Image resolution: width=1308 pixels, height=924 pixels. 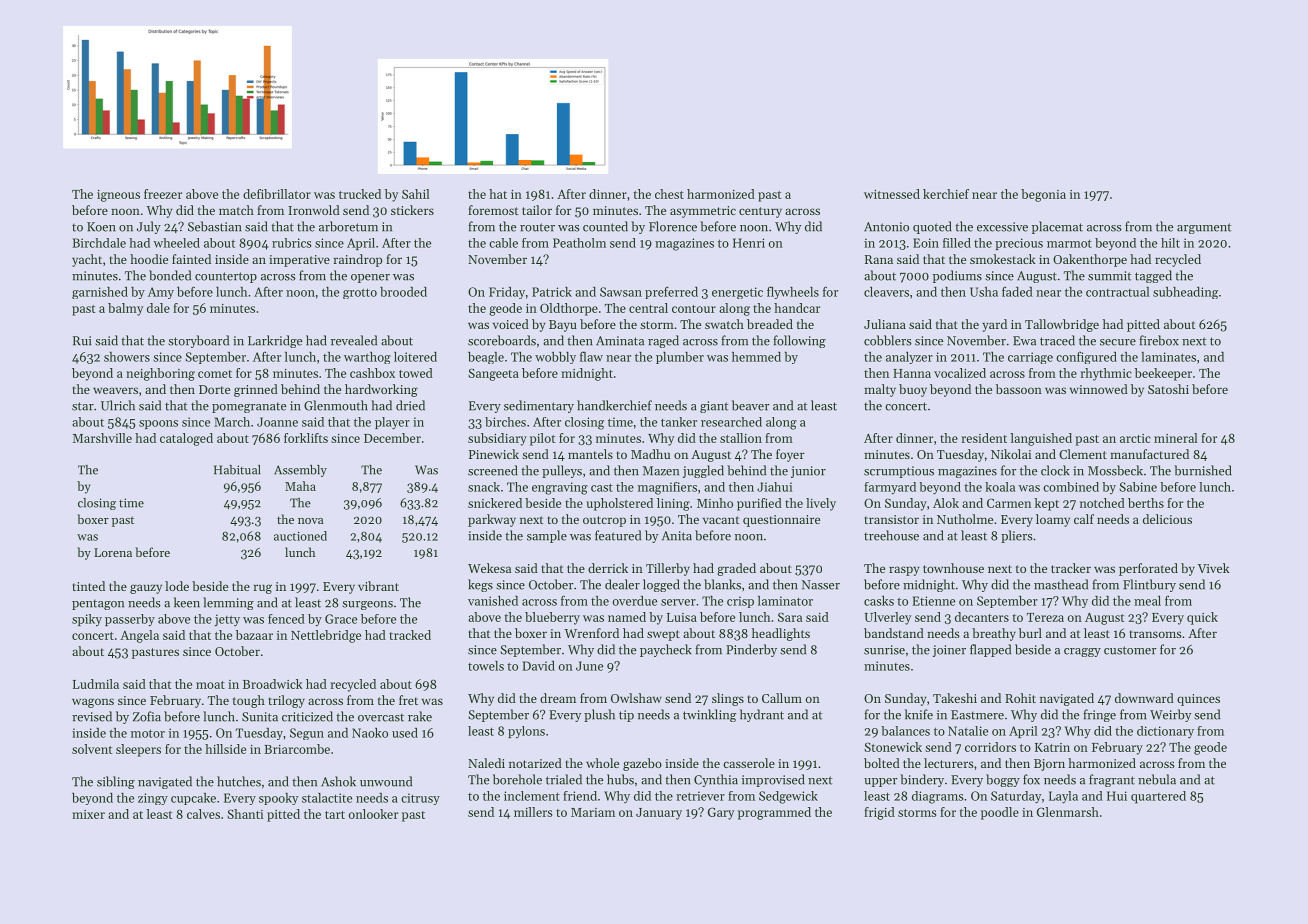 What do you see at coordinates (774, 813) in the screenshot?
I see `programmed` at bounding box center [774, 813].
